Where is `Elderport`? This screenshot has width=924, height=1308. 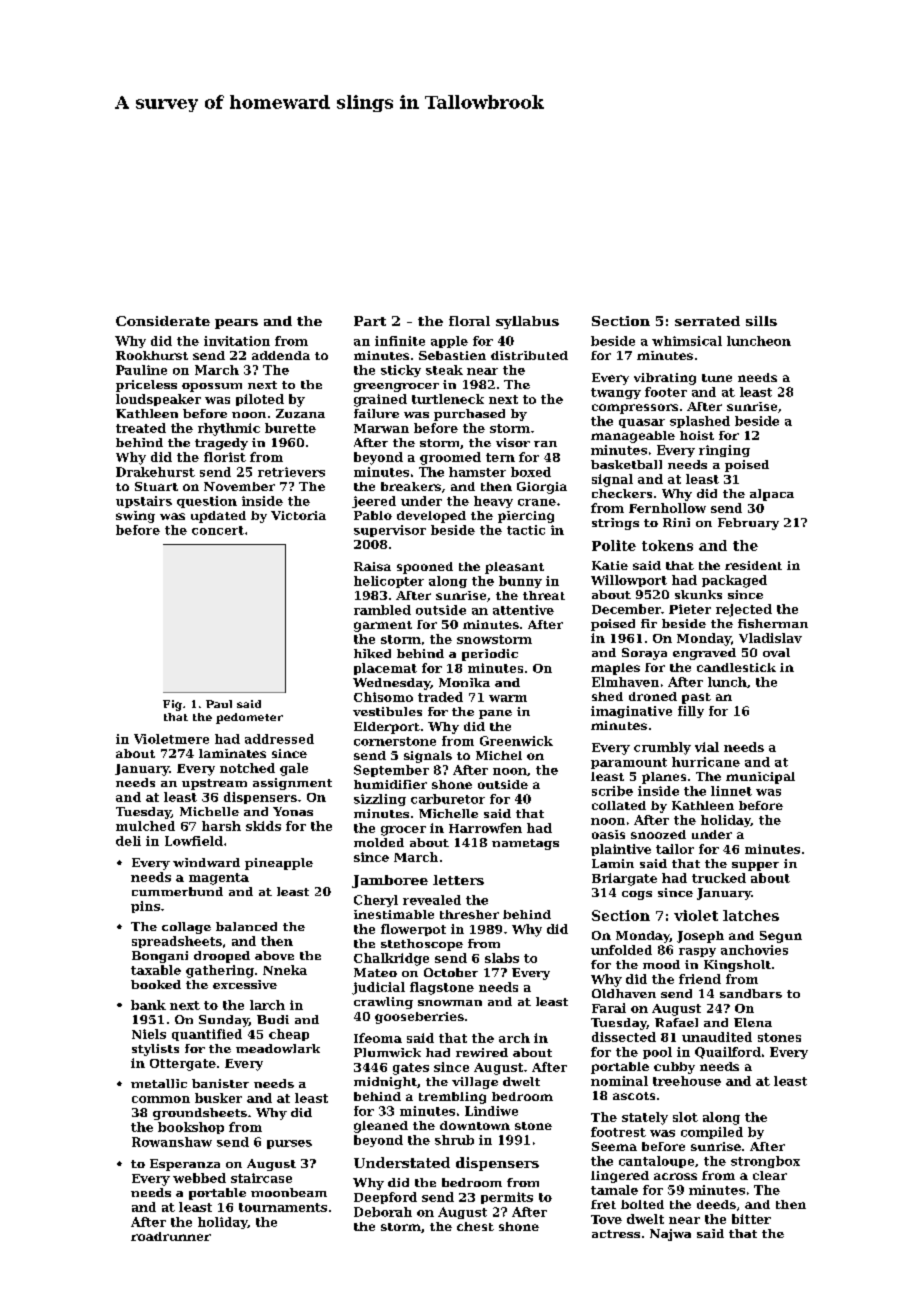 Elderport is located at coordinates (387, 728).
